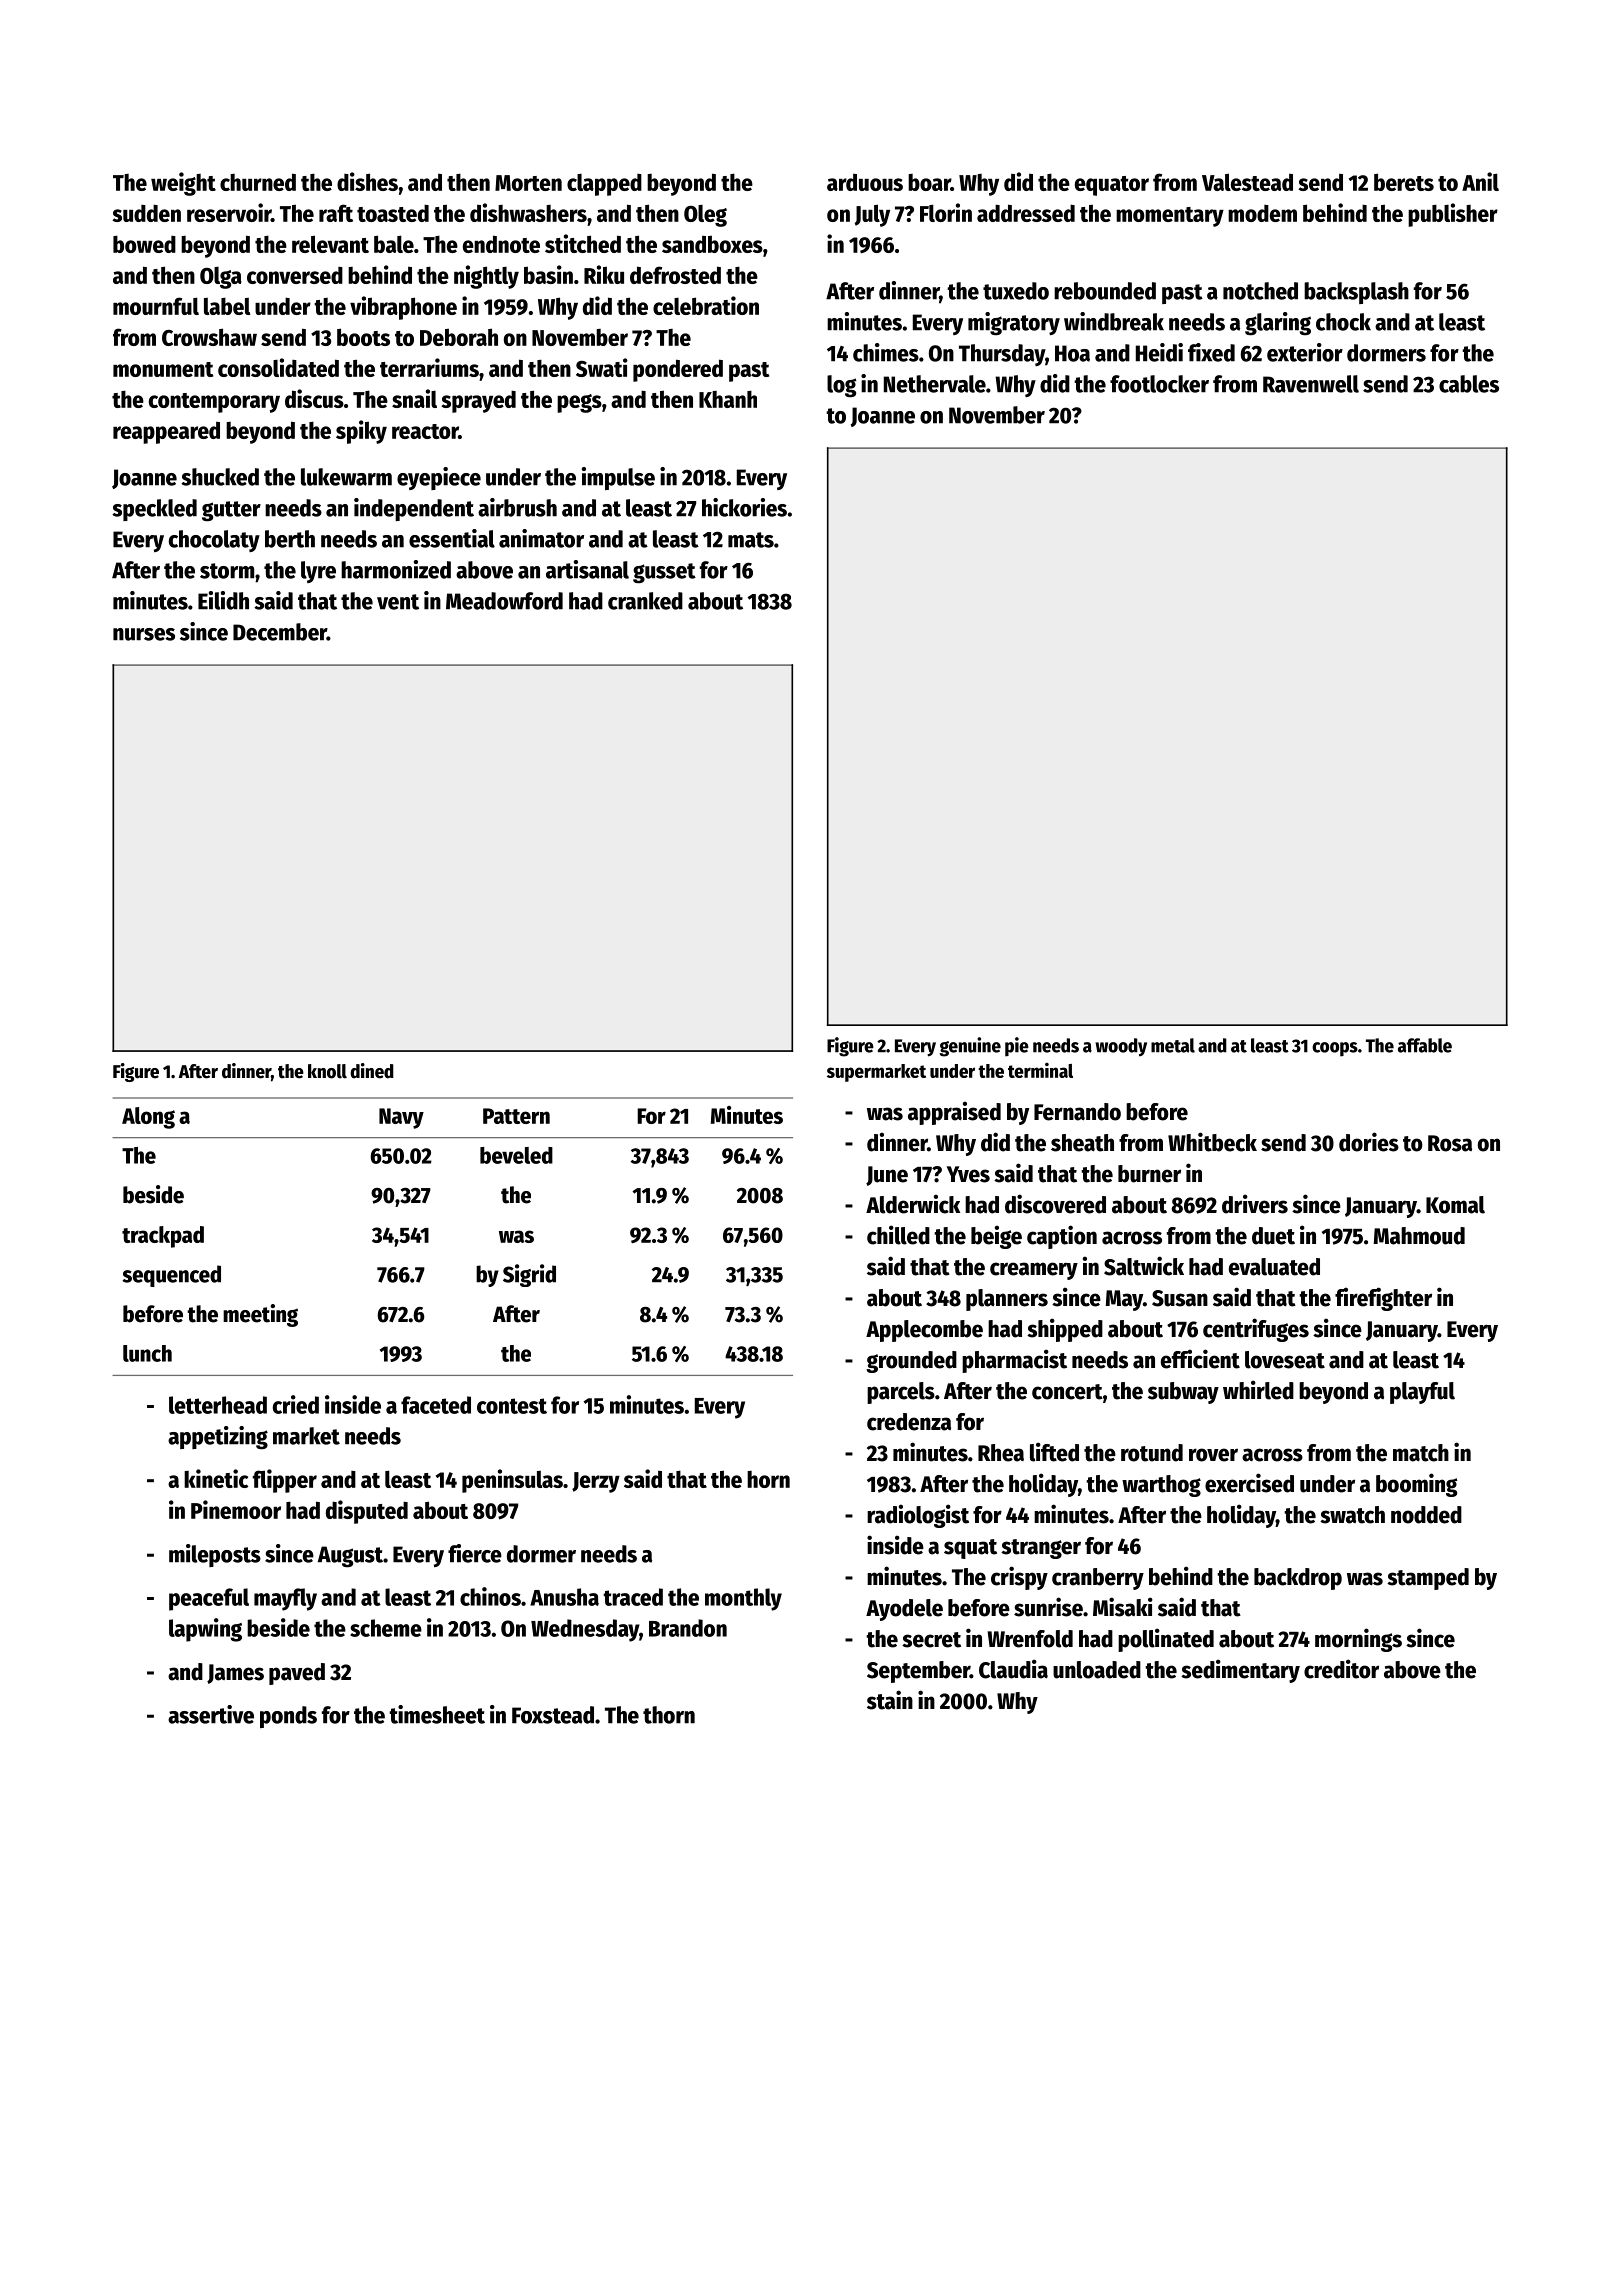 The width and height of the screenshot is (1620, 2292). Describe the element at coordinates (163, 1237) in the screenshot. I see `trackpad` at that location.
